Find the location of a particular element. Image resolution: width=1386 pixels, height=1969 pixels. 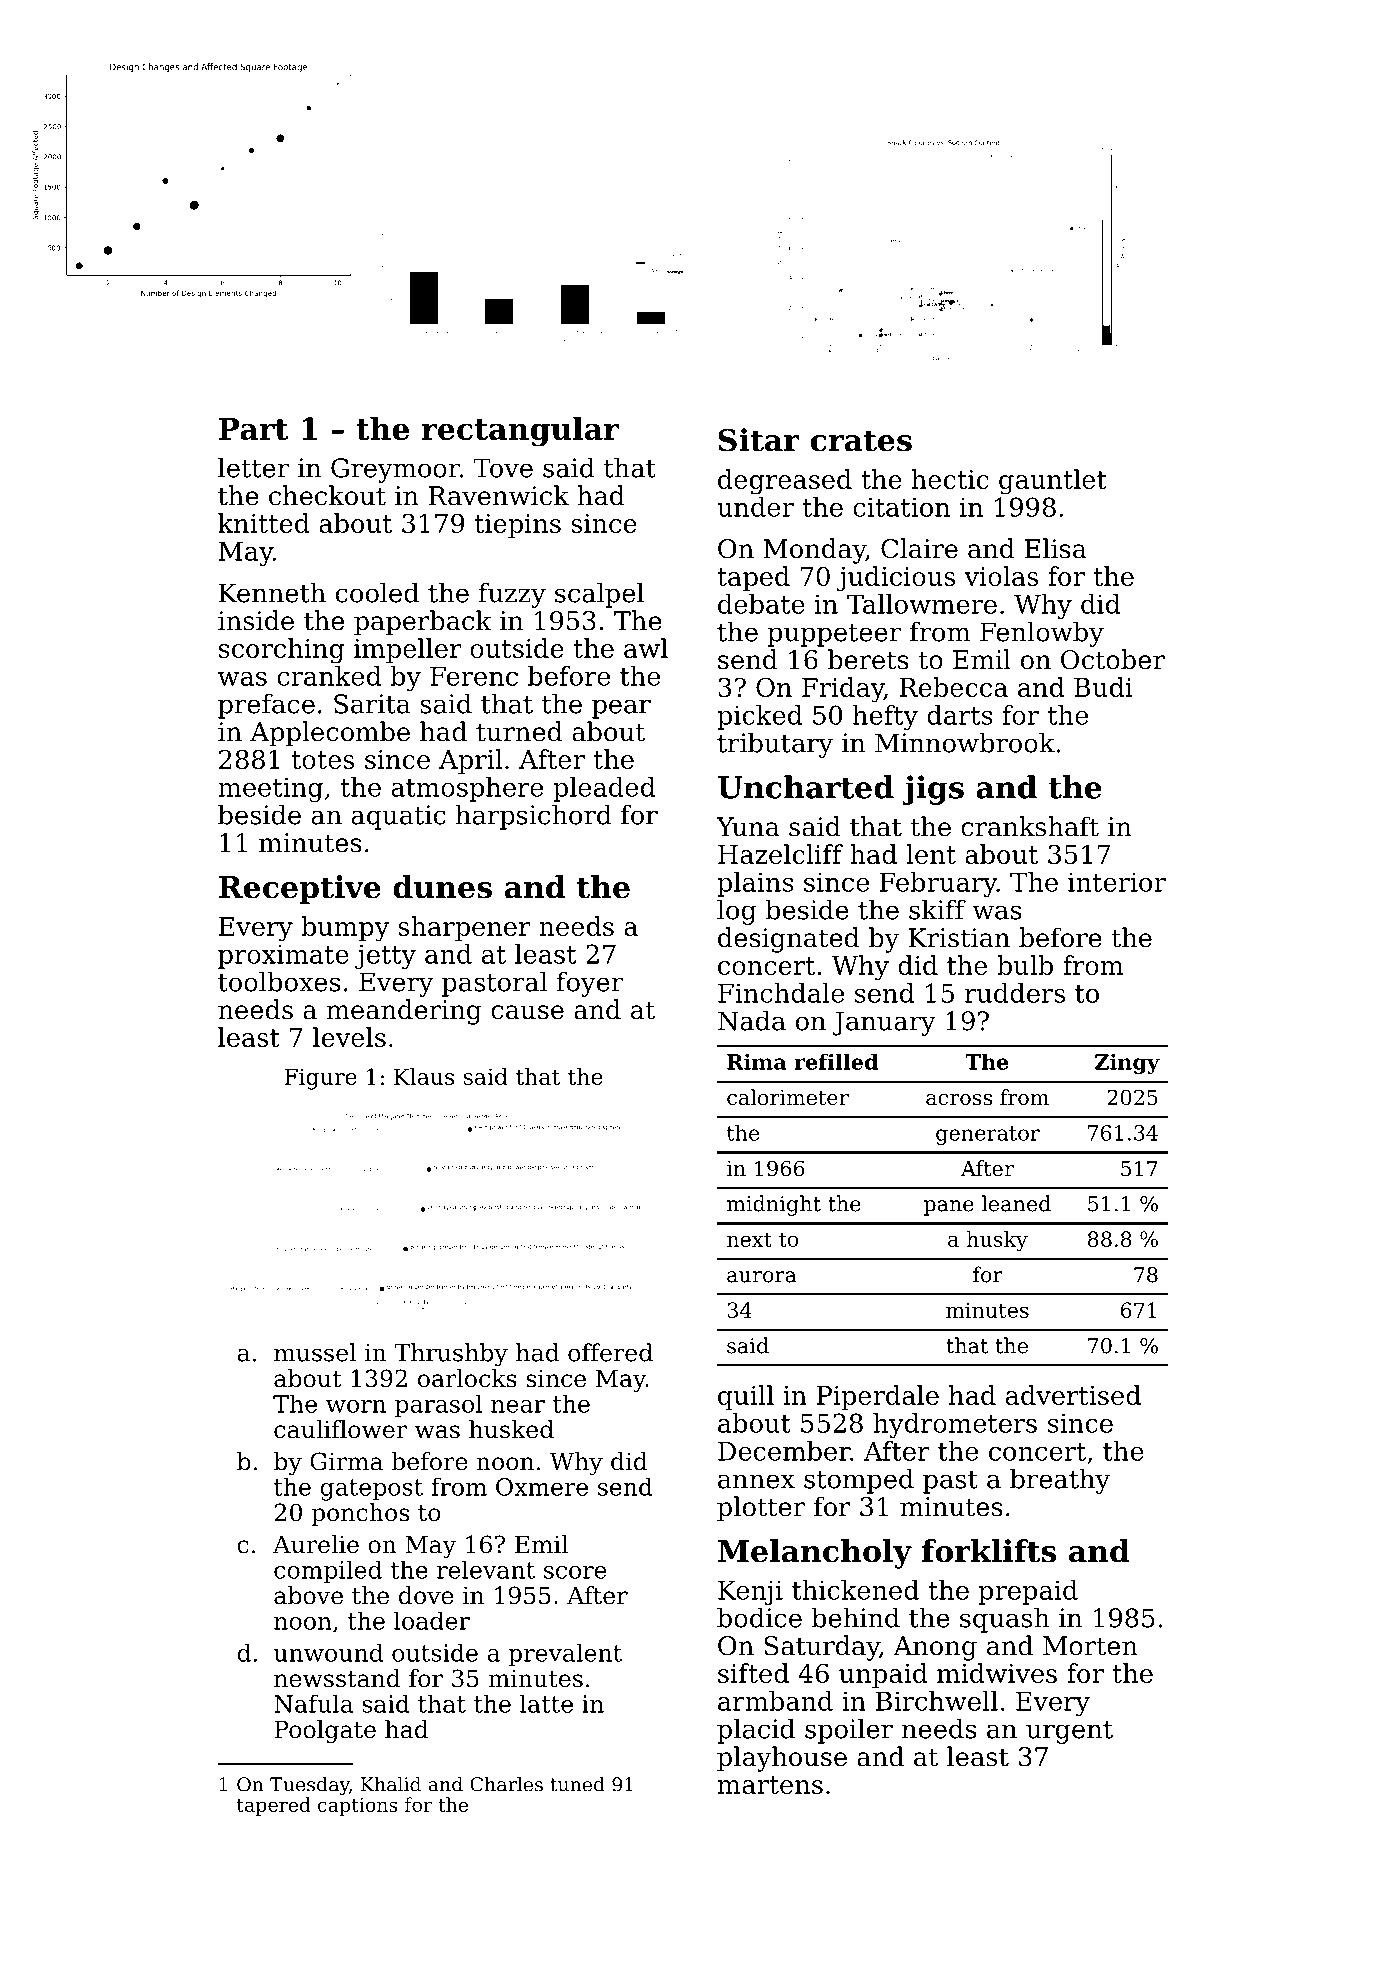

martens is located at coordinates (770, 1785).
